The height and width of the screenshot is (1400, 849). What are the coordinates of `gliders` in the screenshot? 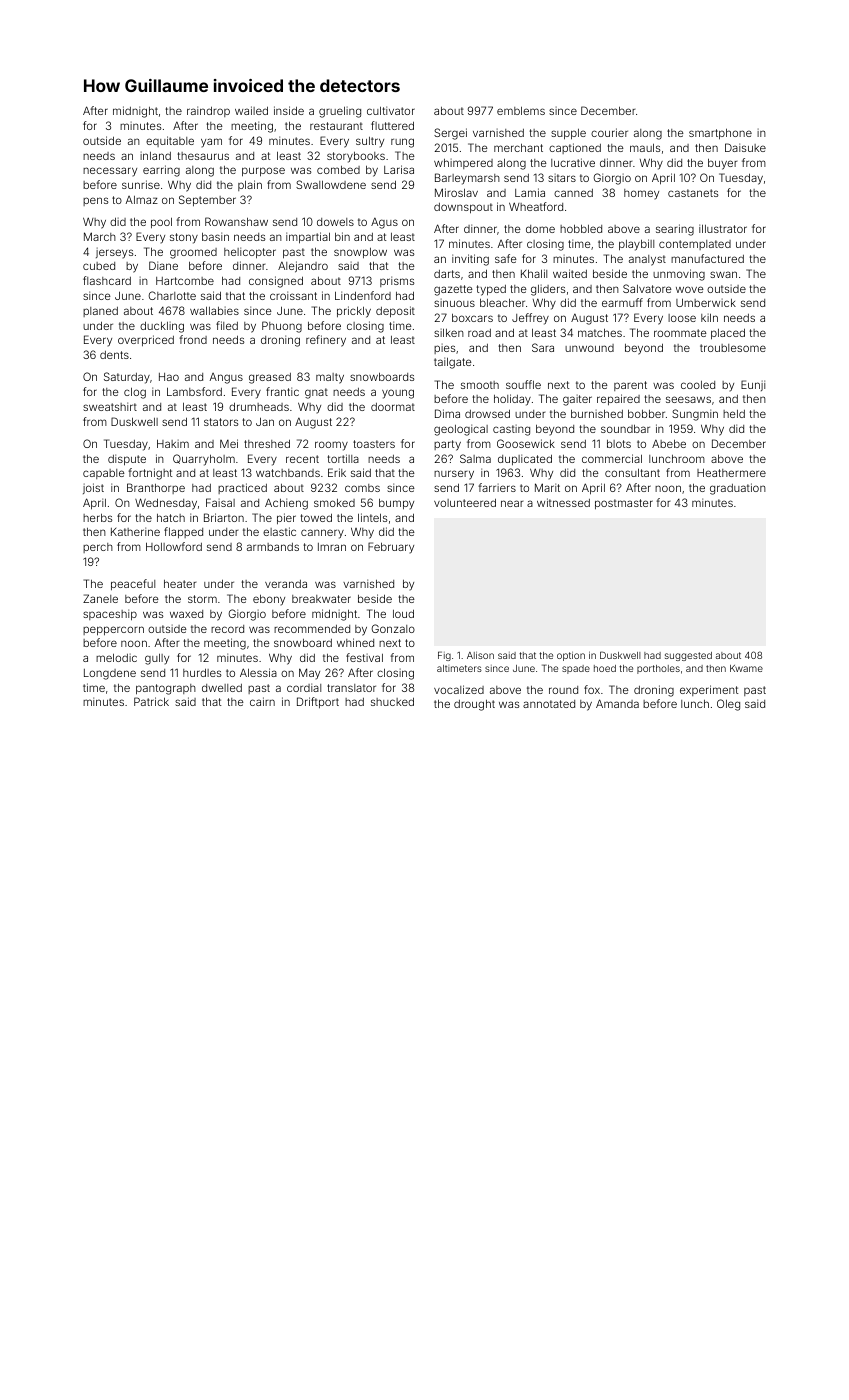 It's located at (548, 290).
